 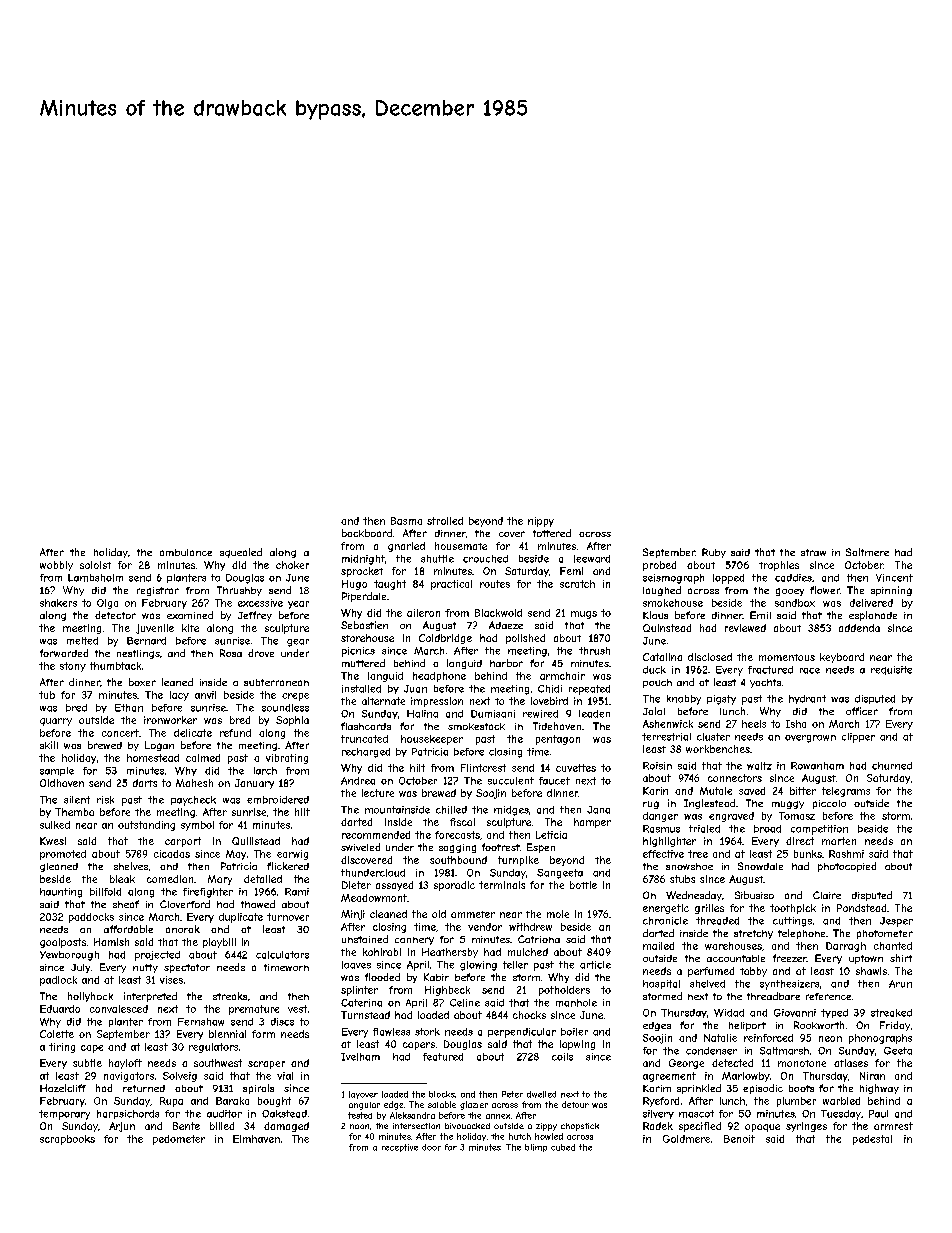 What do you see at coordinates (900, 984) in the screenshot?
I see `Arun` at bounding box center [900, 984].
